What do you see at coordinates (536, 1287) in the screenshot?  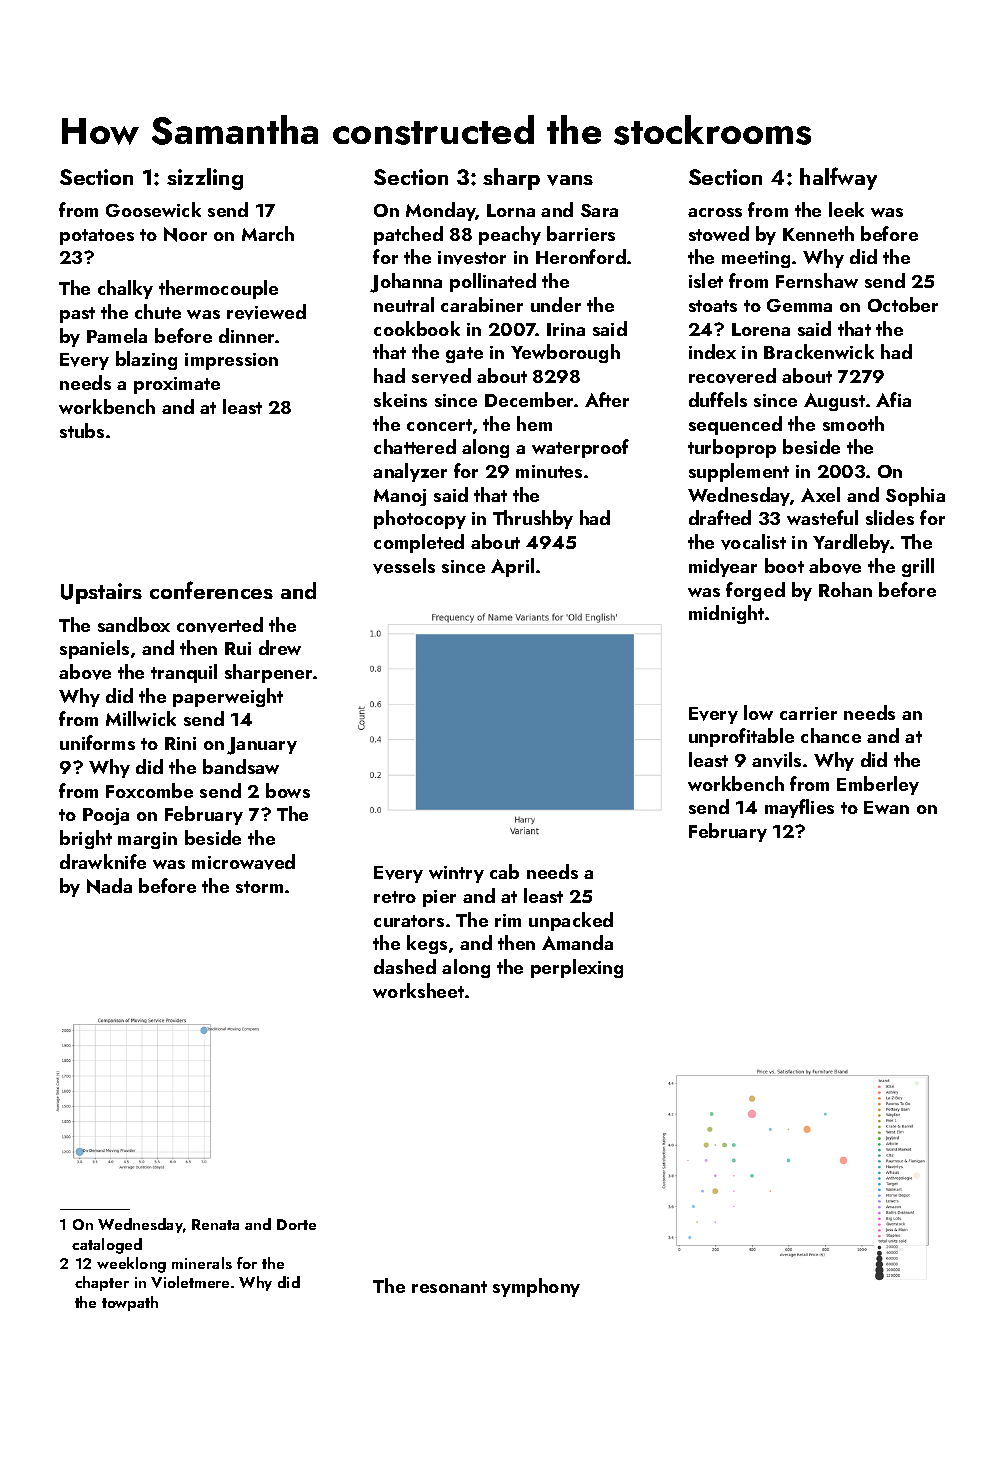 I see `symphony` at bounding box center [536, 1287].
